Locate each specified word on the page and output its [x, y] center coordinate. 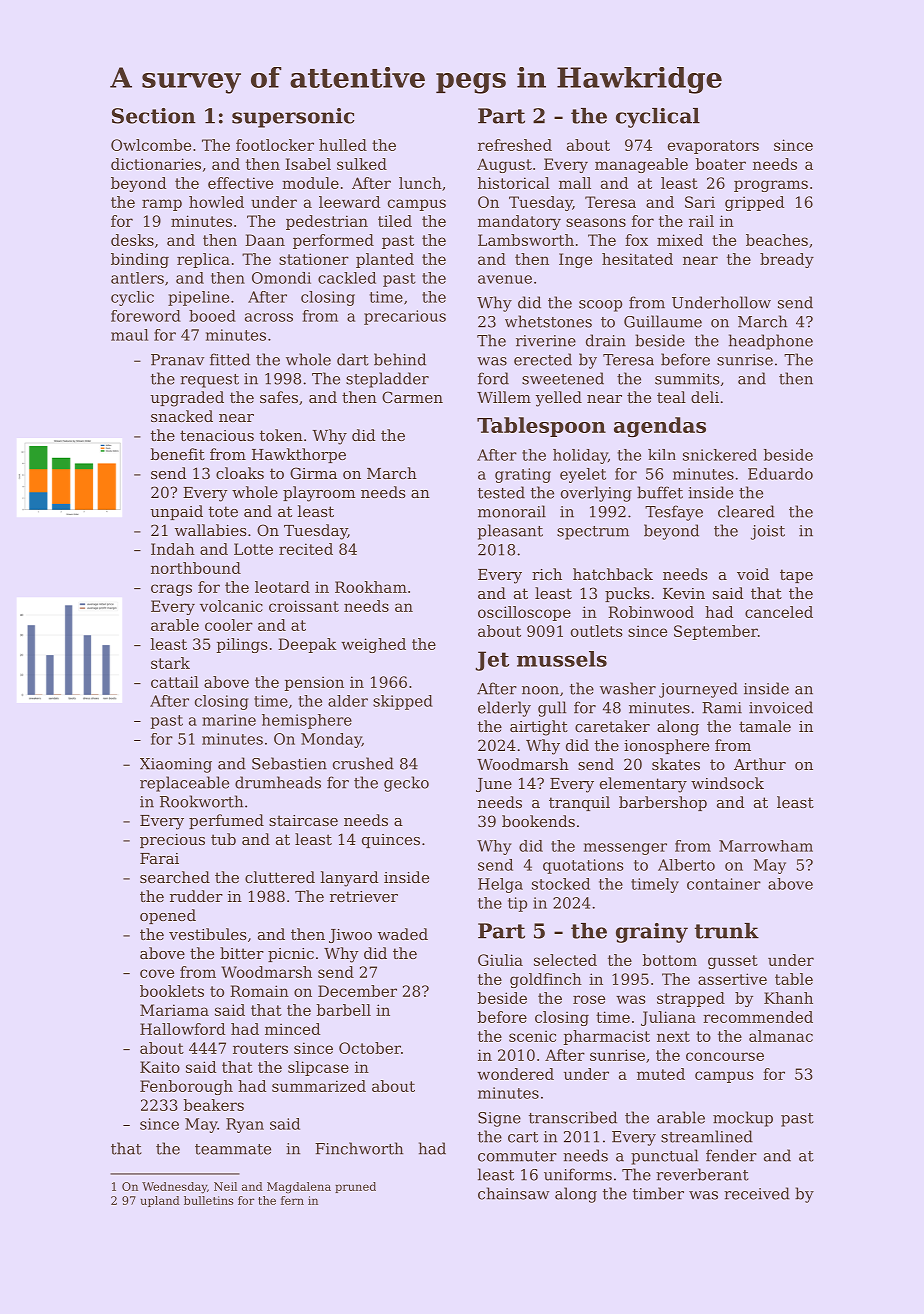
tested [501, 492]
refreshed [515, 145]
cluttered [280, 877]
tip [517, 904]
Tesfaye [674, 513]
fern [292, 1200]
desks [132, 240]
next [673, 1036]
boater [721, 164]
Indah [173, 549]
